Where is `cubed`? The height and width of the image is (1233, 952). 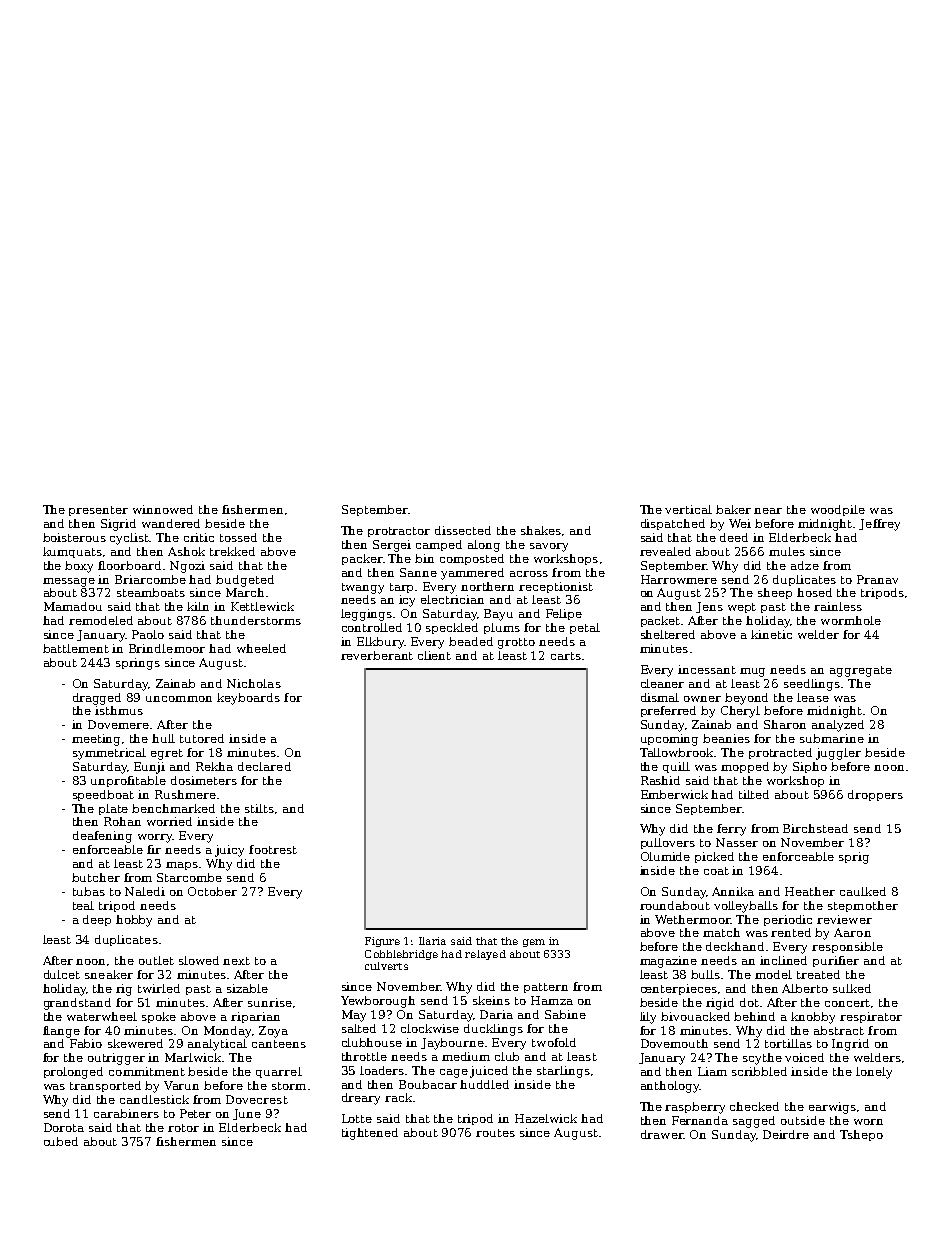
cubed is located at coordinates (61, 1141).
